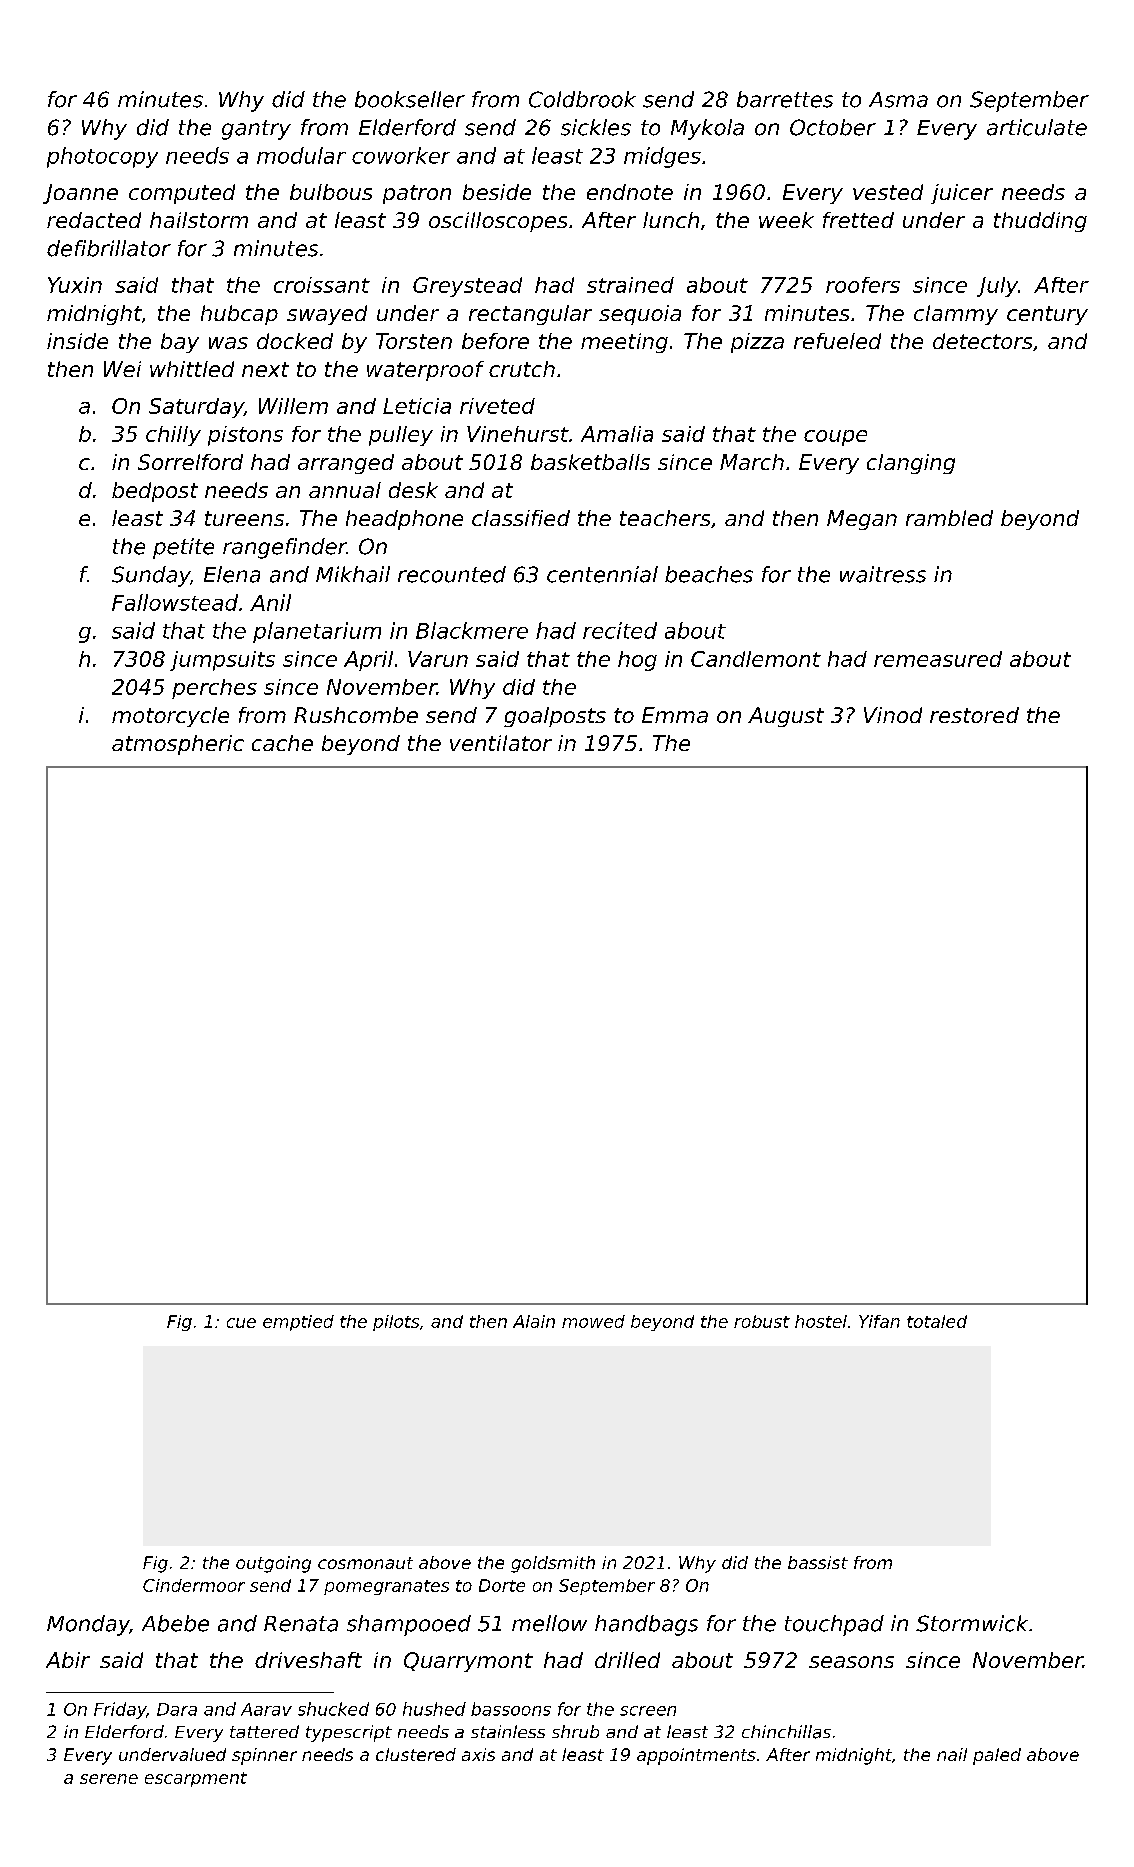 This screenshot has width=1134, height=1867. I want to click on cache, so click(282, 743).
